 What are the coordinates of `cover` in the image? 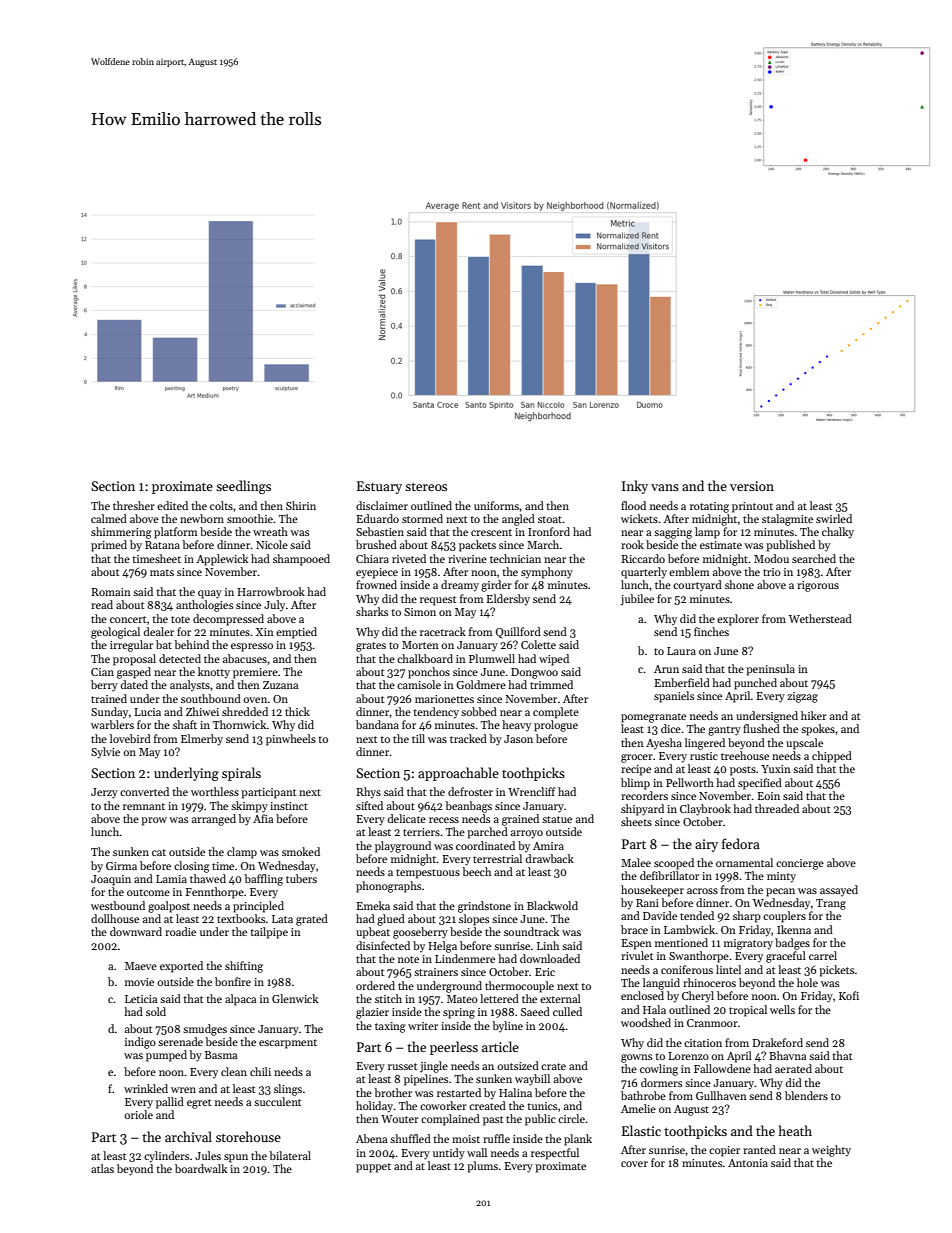 It's located at (634, 1164).
